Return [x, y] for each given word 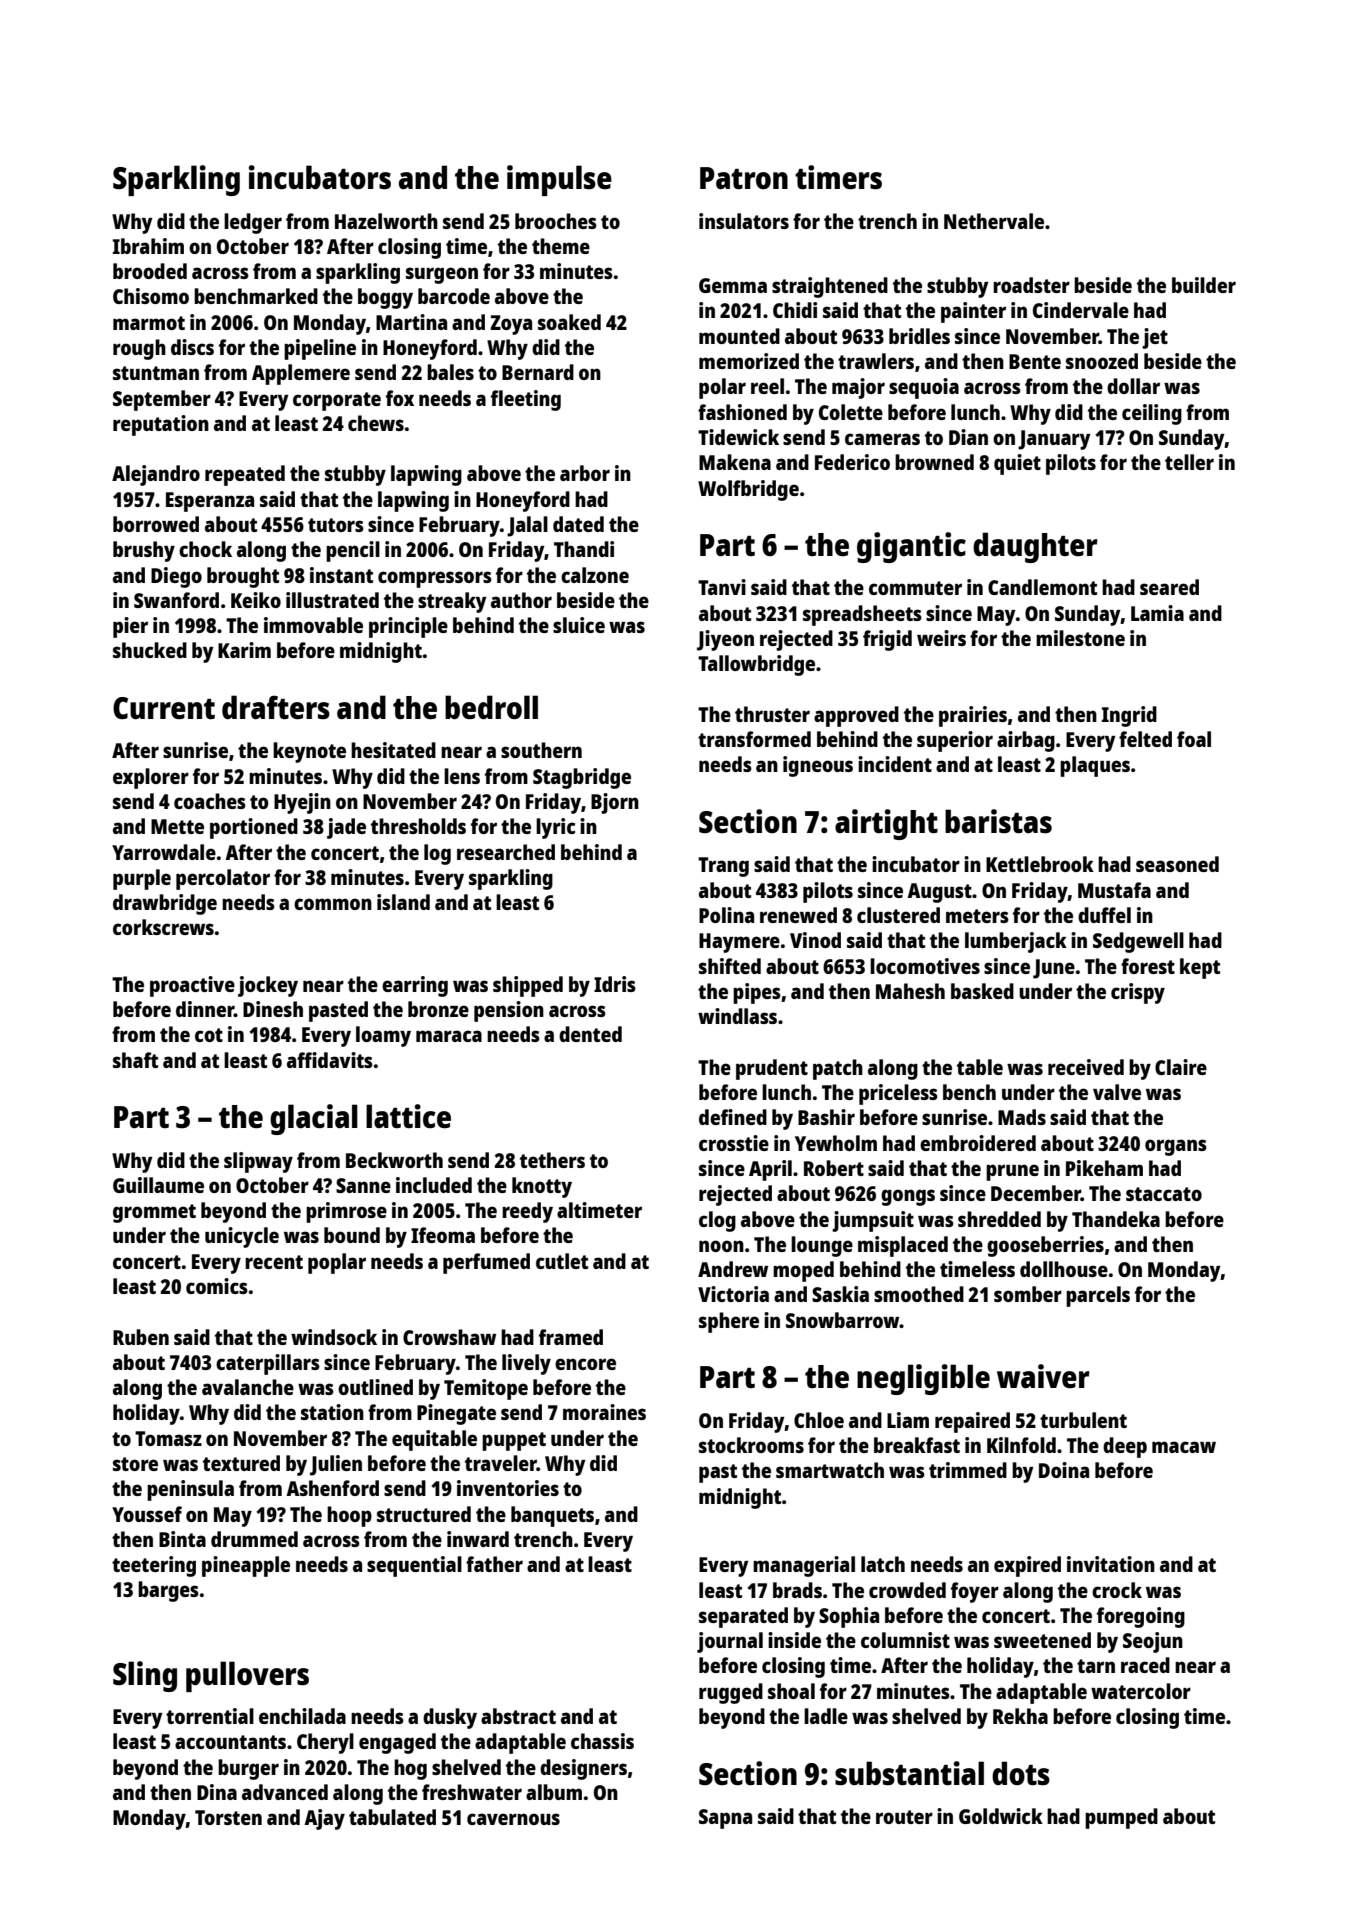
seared [1169, 587]
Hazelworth [386, 221]
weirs [941, 638]
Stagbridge [582, 778]
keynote [309, 752]
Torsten [228, 1817]
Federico [852, 462]
